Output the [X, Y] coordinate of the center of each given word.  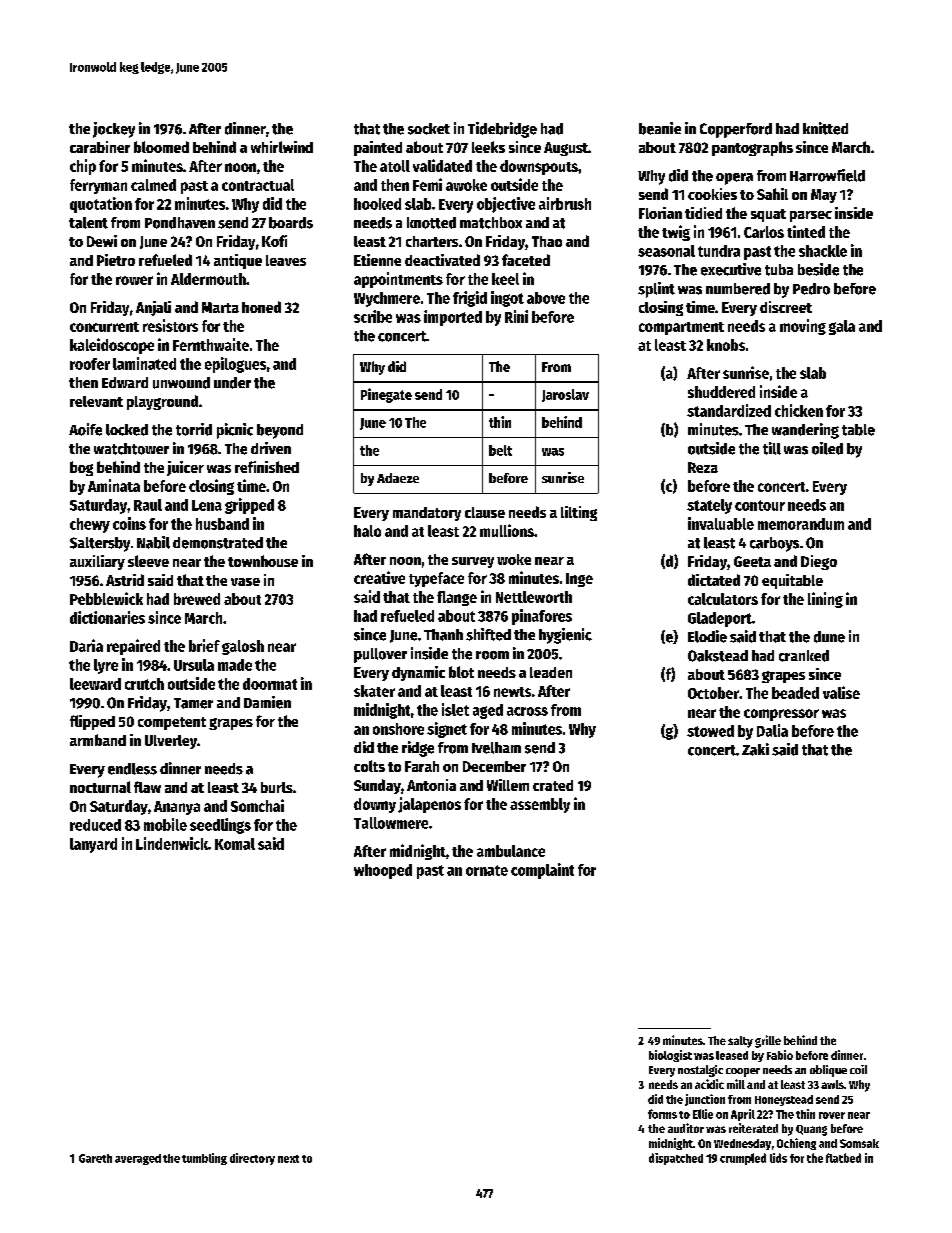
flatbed [843, 1158]
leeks [488, 147]
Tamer [193, 703]
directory [252, 1159]
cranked [804, 656]
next [288, 1159]
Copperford [736, 130]
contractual [258, 185]
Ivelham [496, 748]
